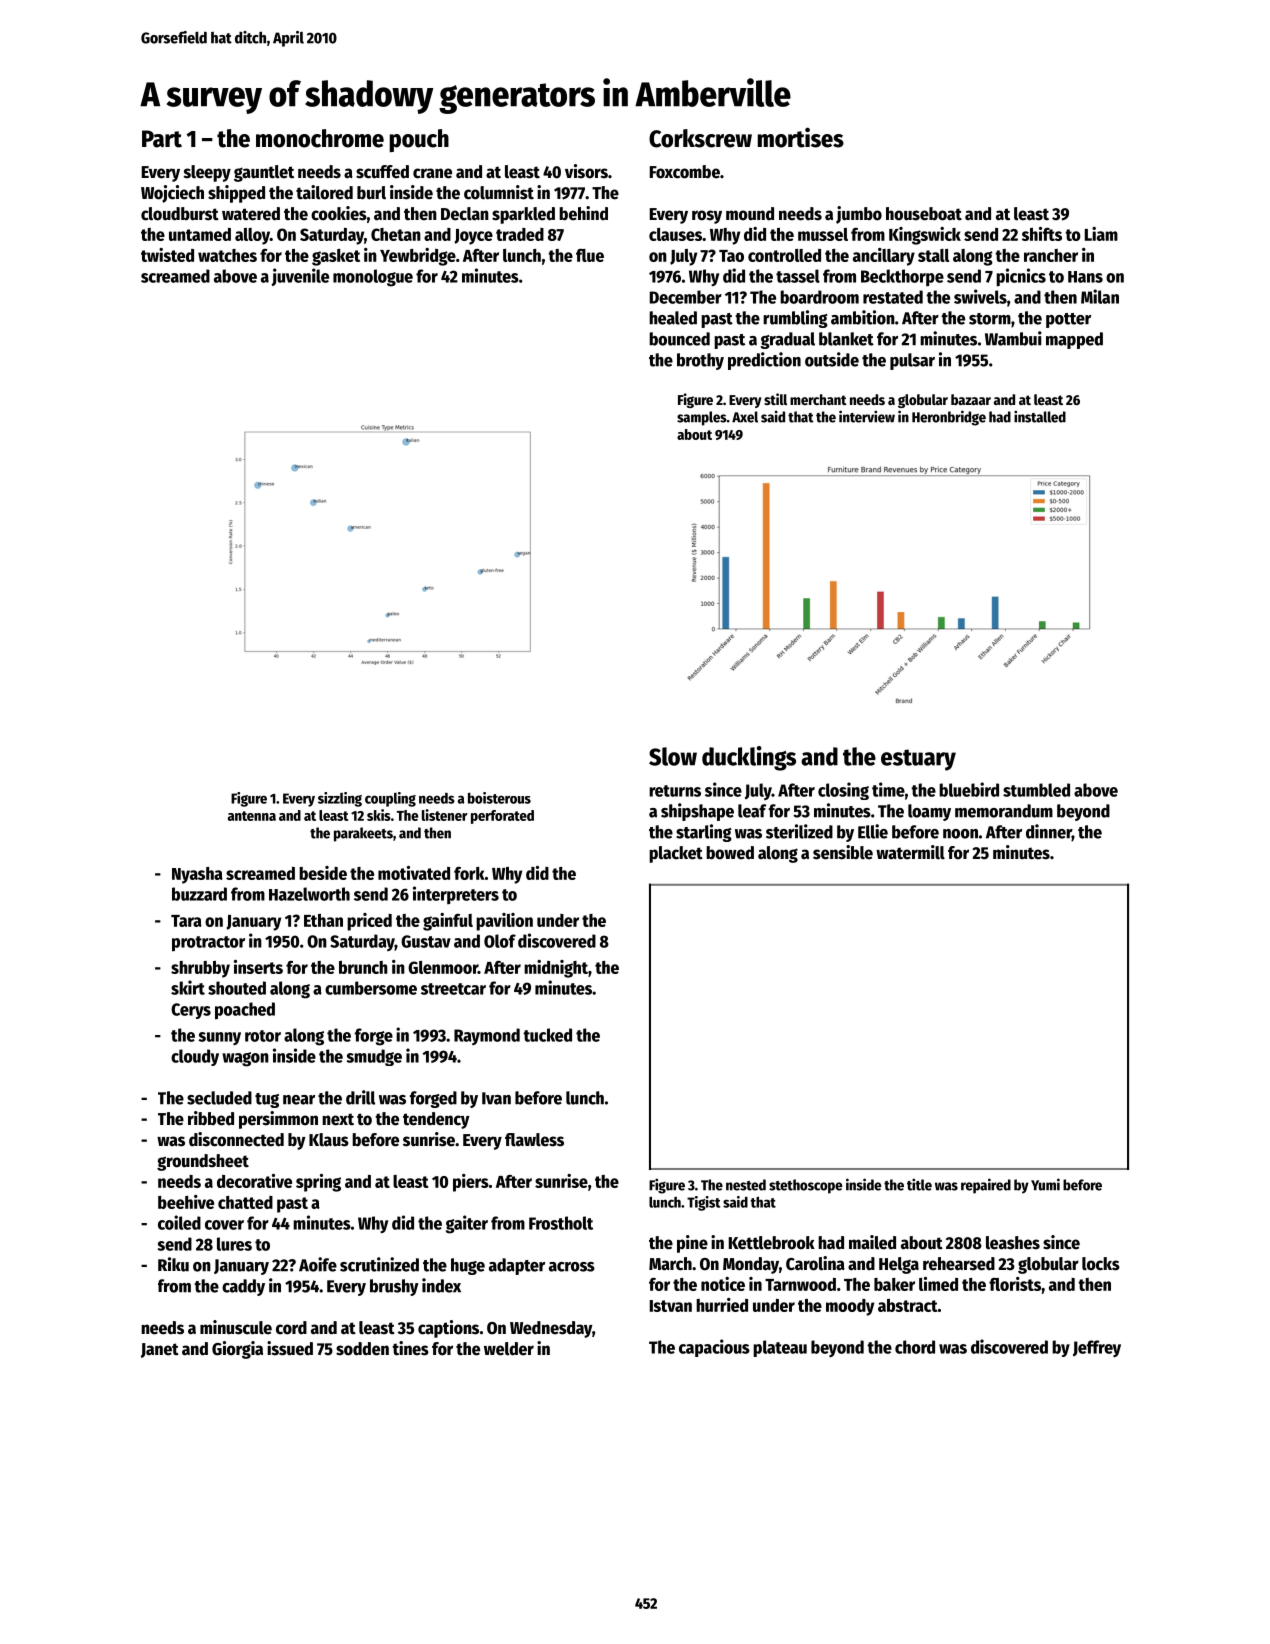  I want to click on monochrome, so click(320, 138).
